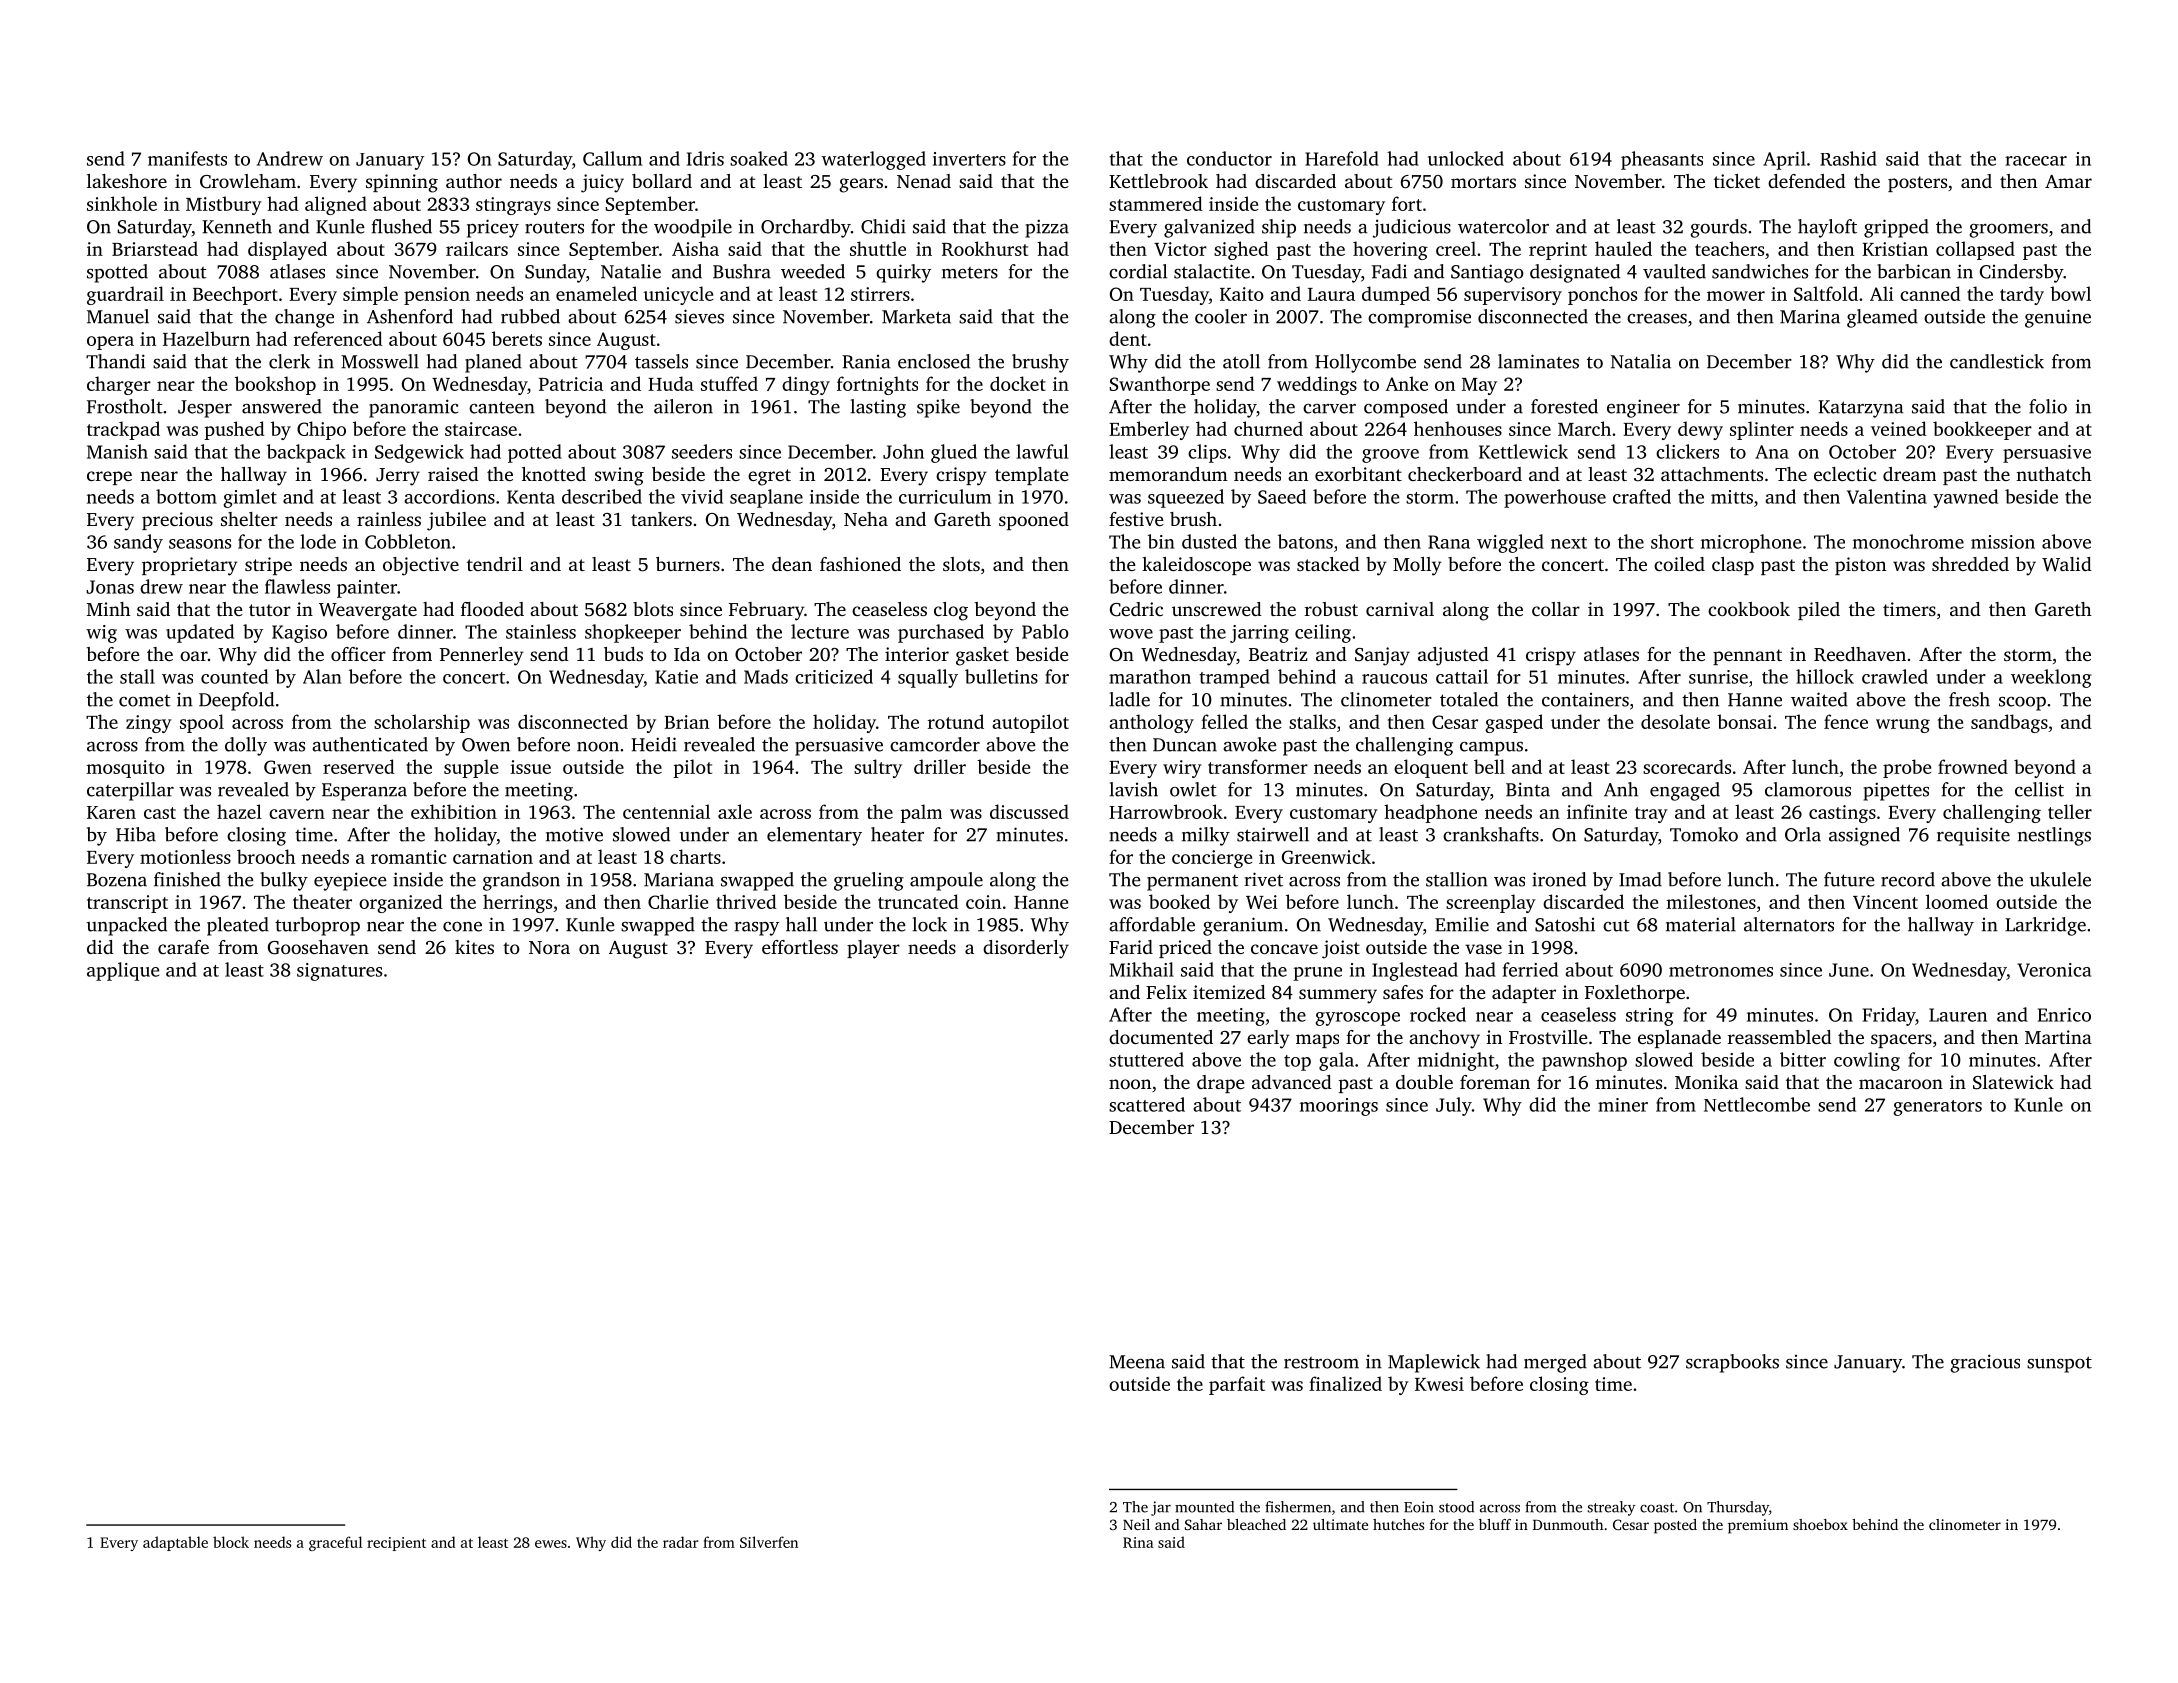 The image size is (2178, 1683). I want to click on Harefold, so click(1342, 158).
